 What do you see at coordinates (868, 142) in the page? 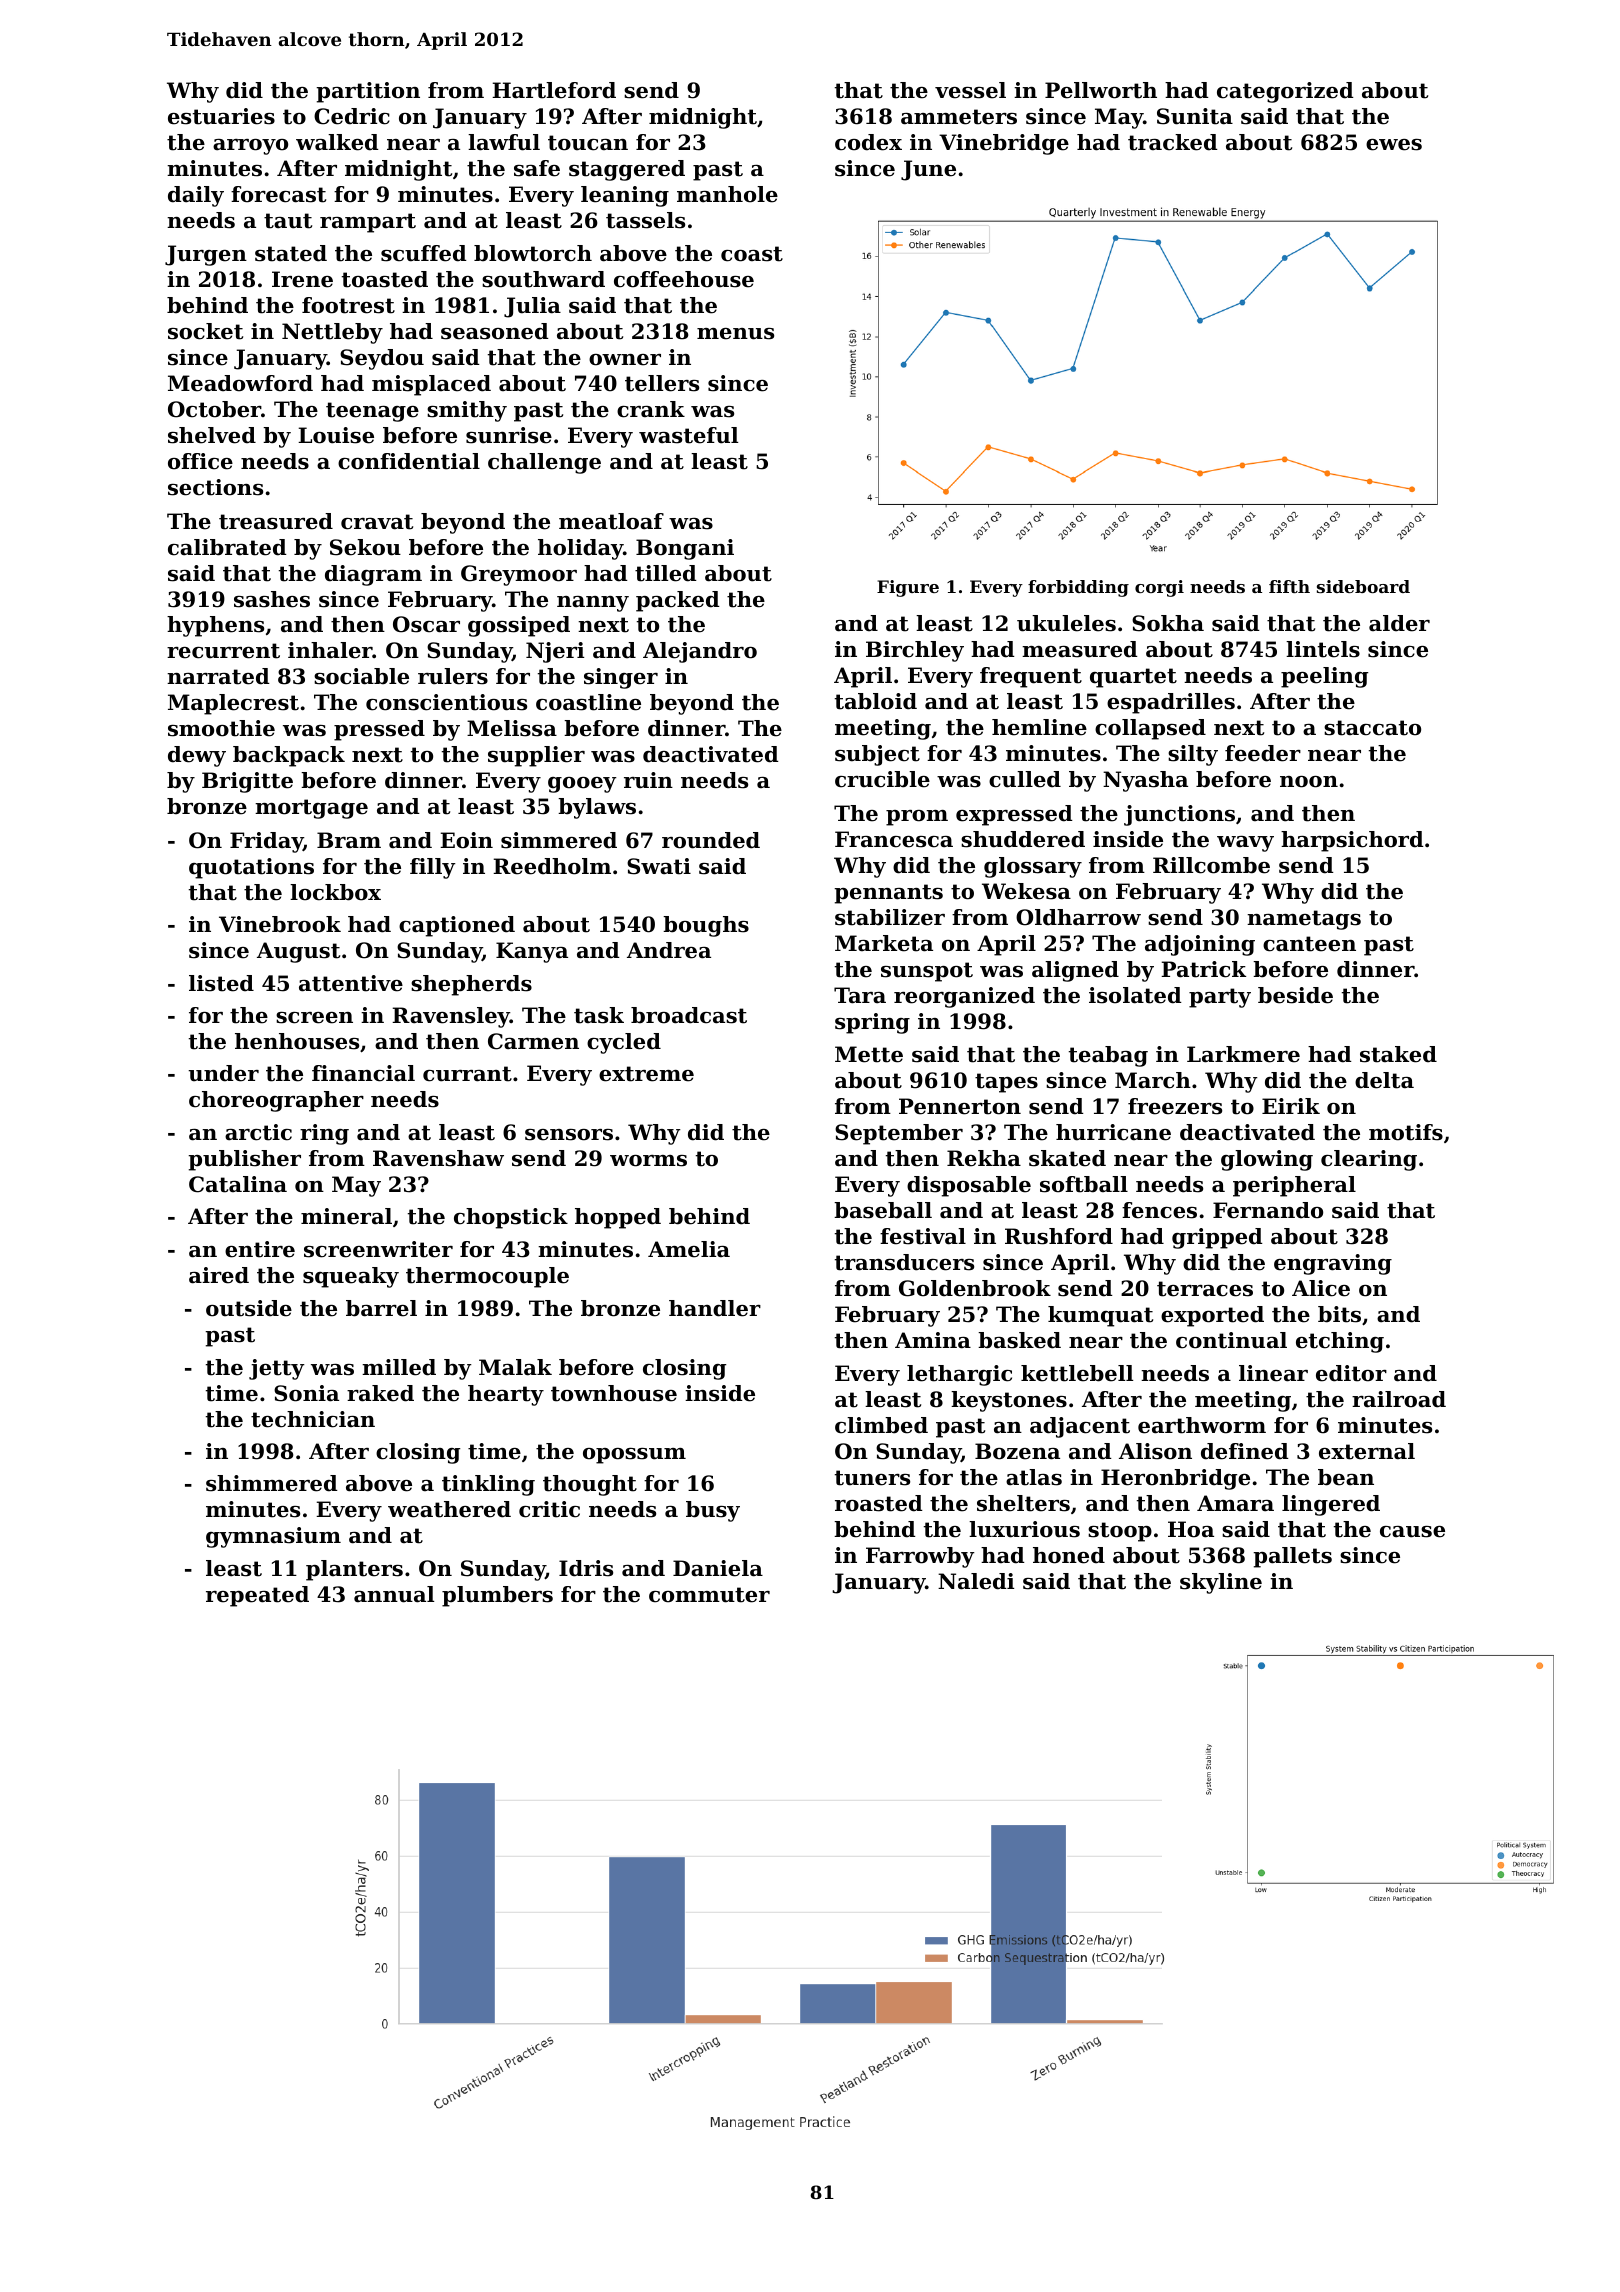
I see `codex` at bounding box center [868, 142].
